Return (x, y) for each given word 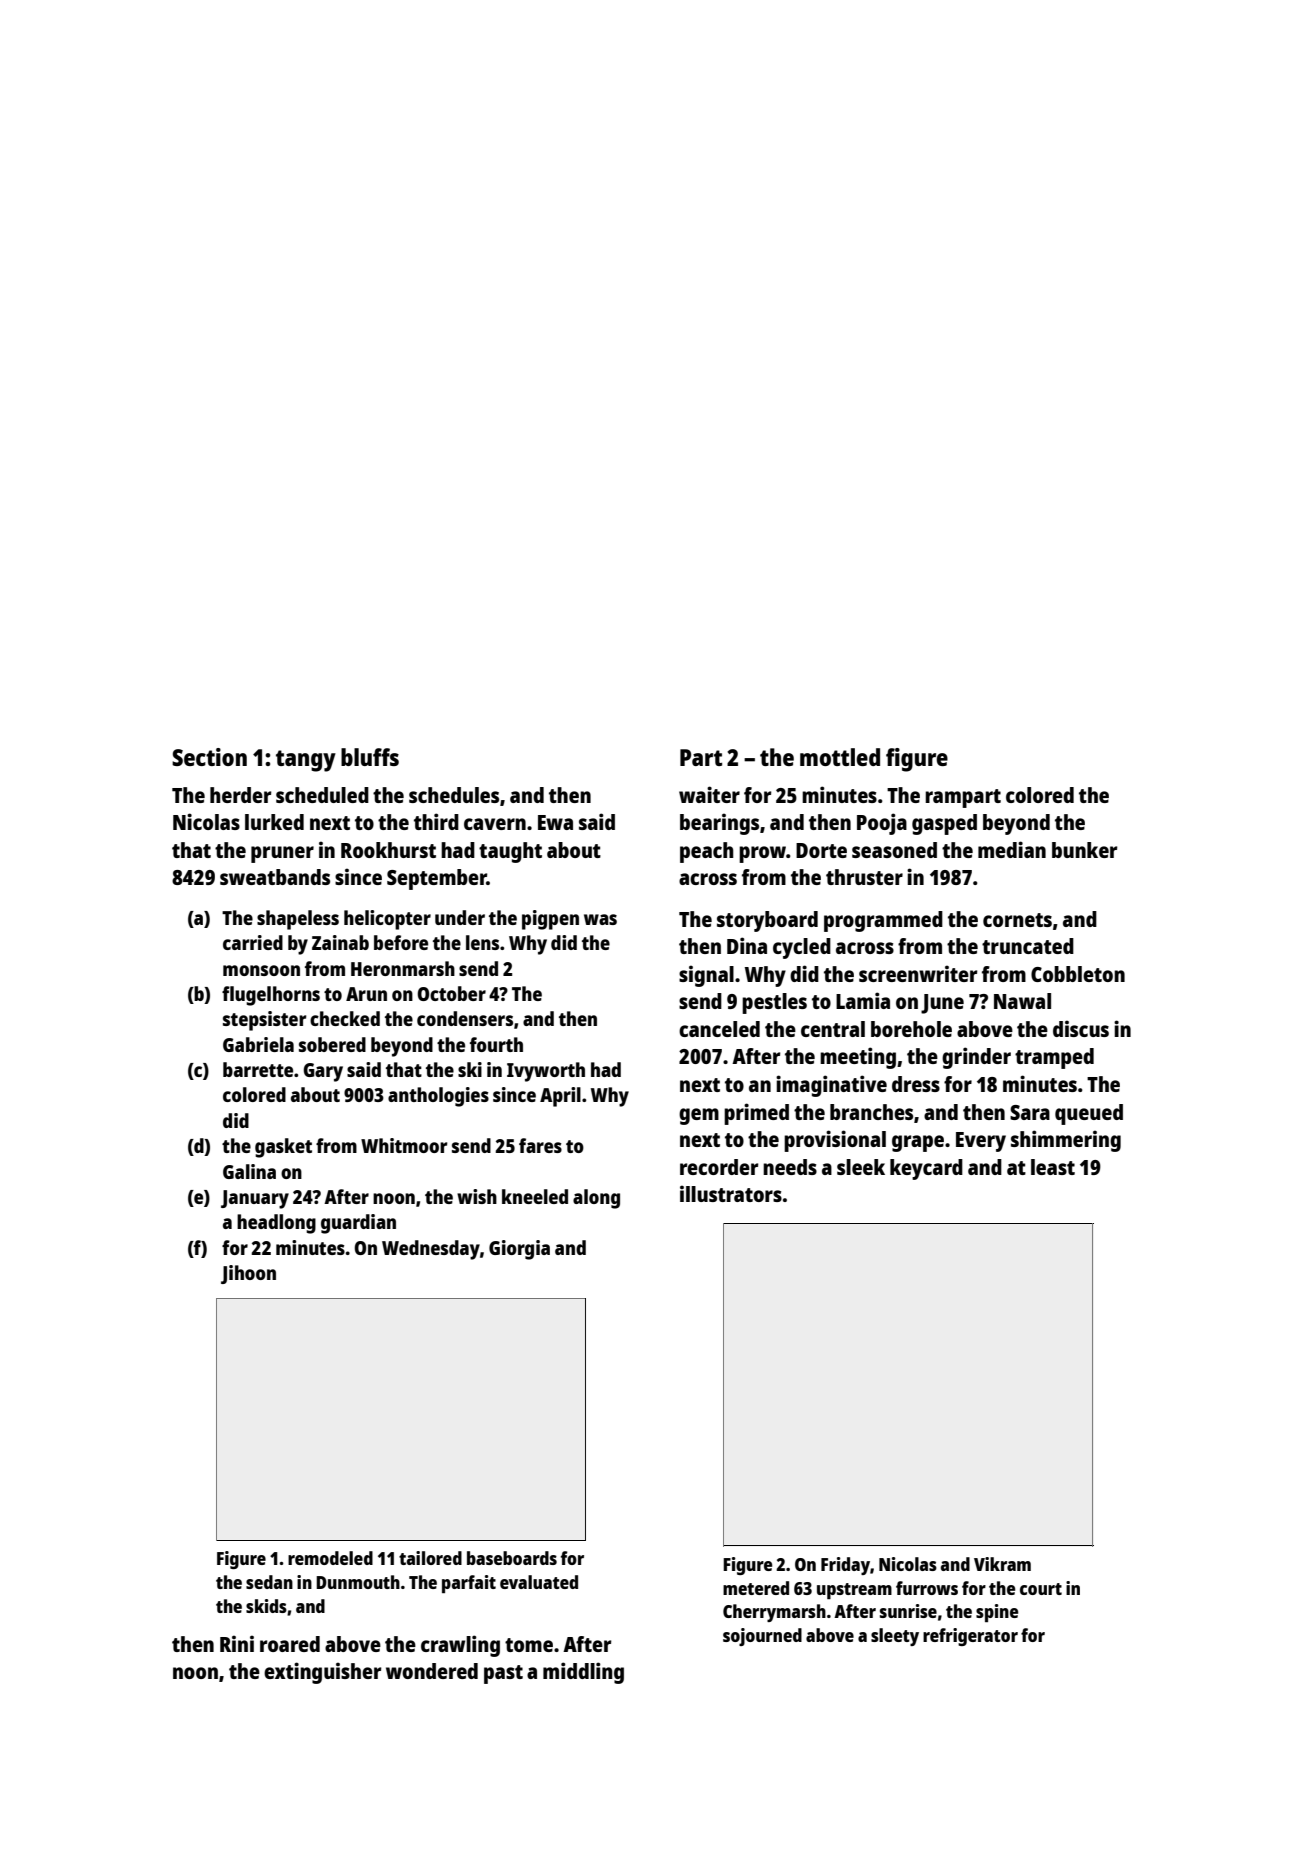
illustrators (731, 1193)
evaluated (539, 1582)
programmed (883, 921)
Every (981, 1142)
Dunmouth (358, 1582)
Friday (845, 1566)
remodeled (330, 1558)
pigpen (550, 920)
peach (707, 852)
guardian (358, 1224)
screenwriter (918, 973)
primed (756, 1114)
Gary (323, 1072)
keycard (926, 1169)
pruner (282, 854)
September (437, 879)
